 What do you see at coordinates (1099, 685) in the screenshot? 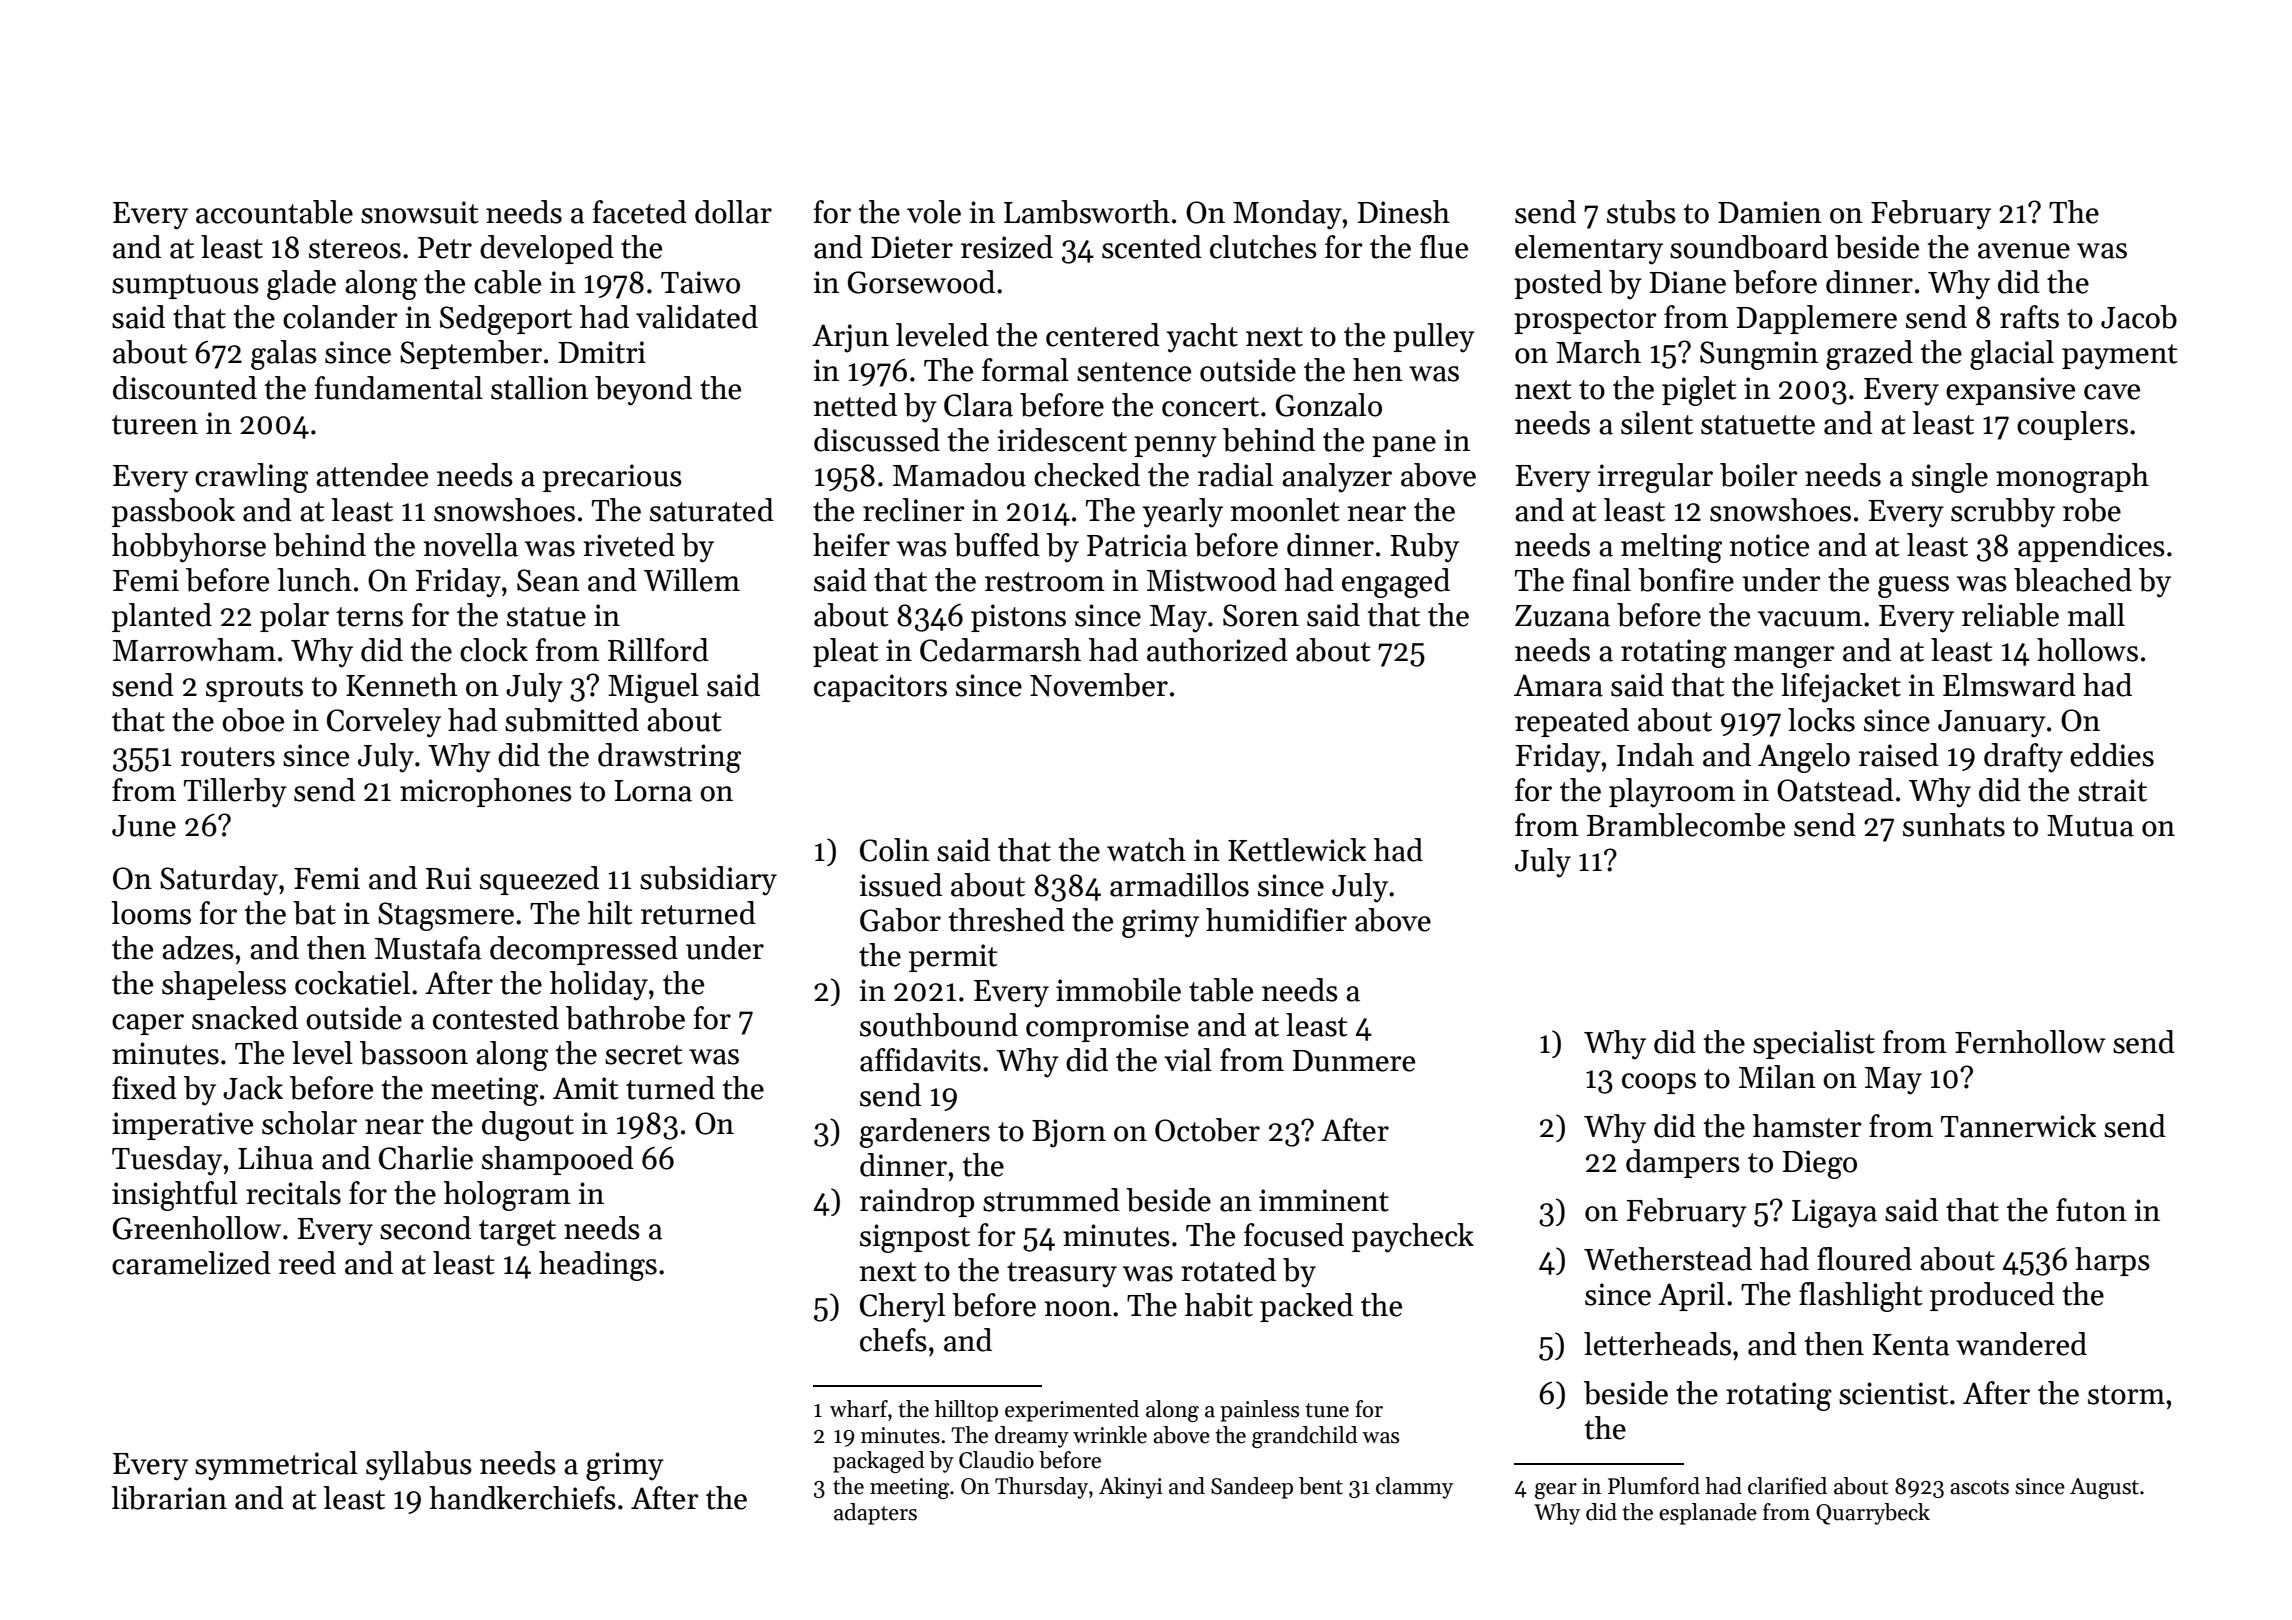
I see `November` at bounding box center [1099, 685].
